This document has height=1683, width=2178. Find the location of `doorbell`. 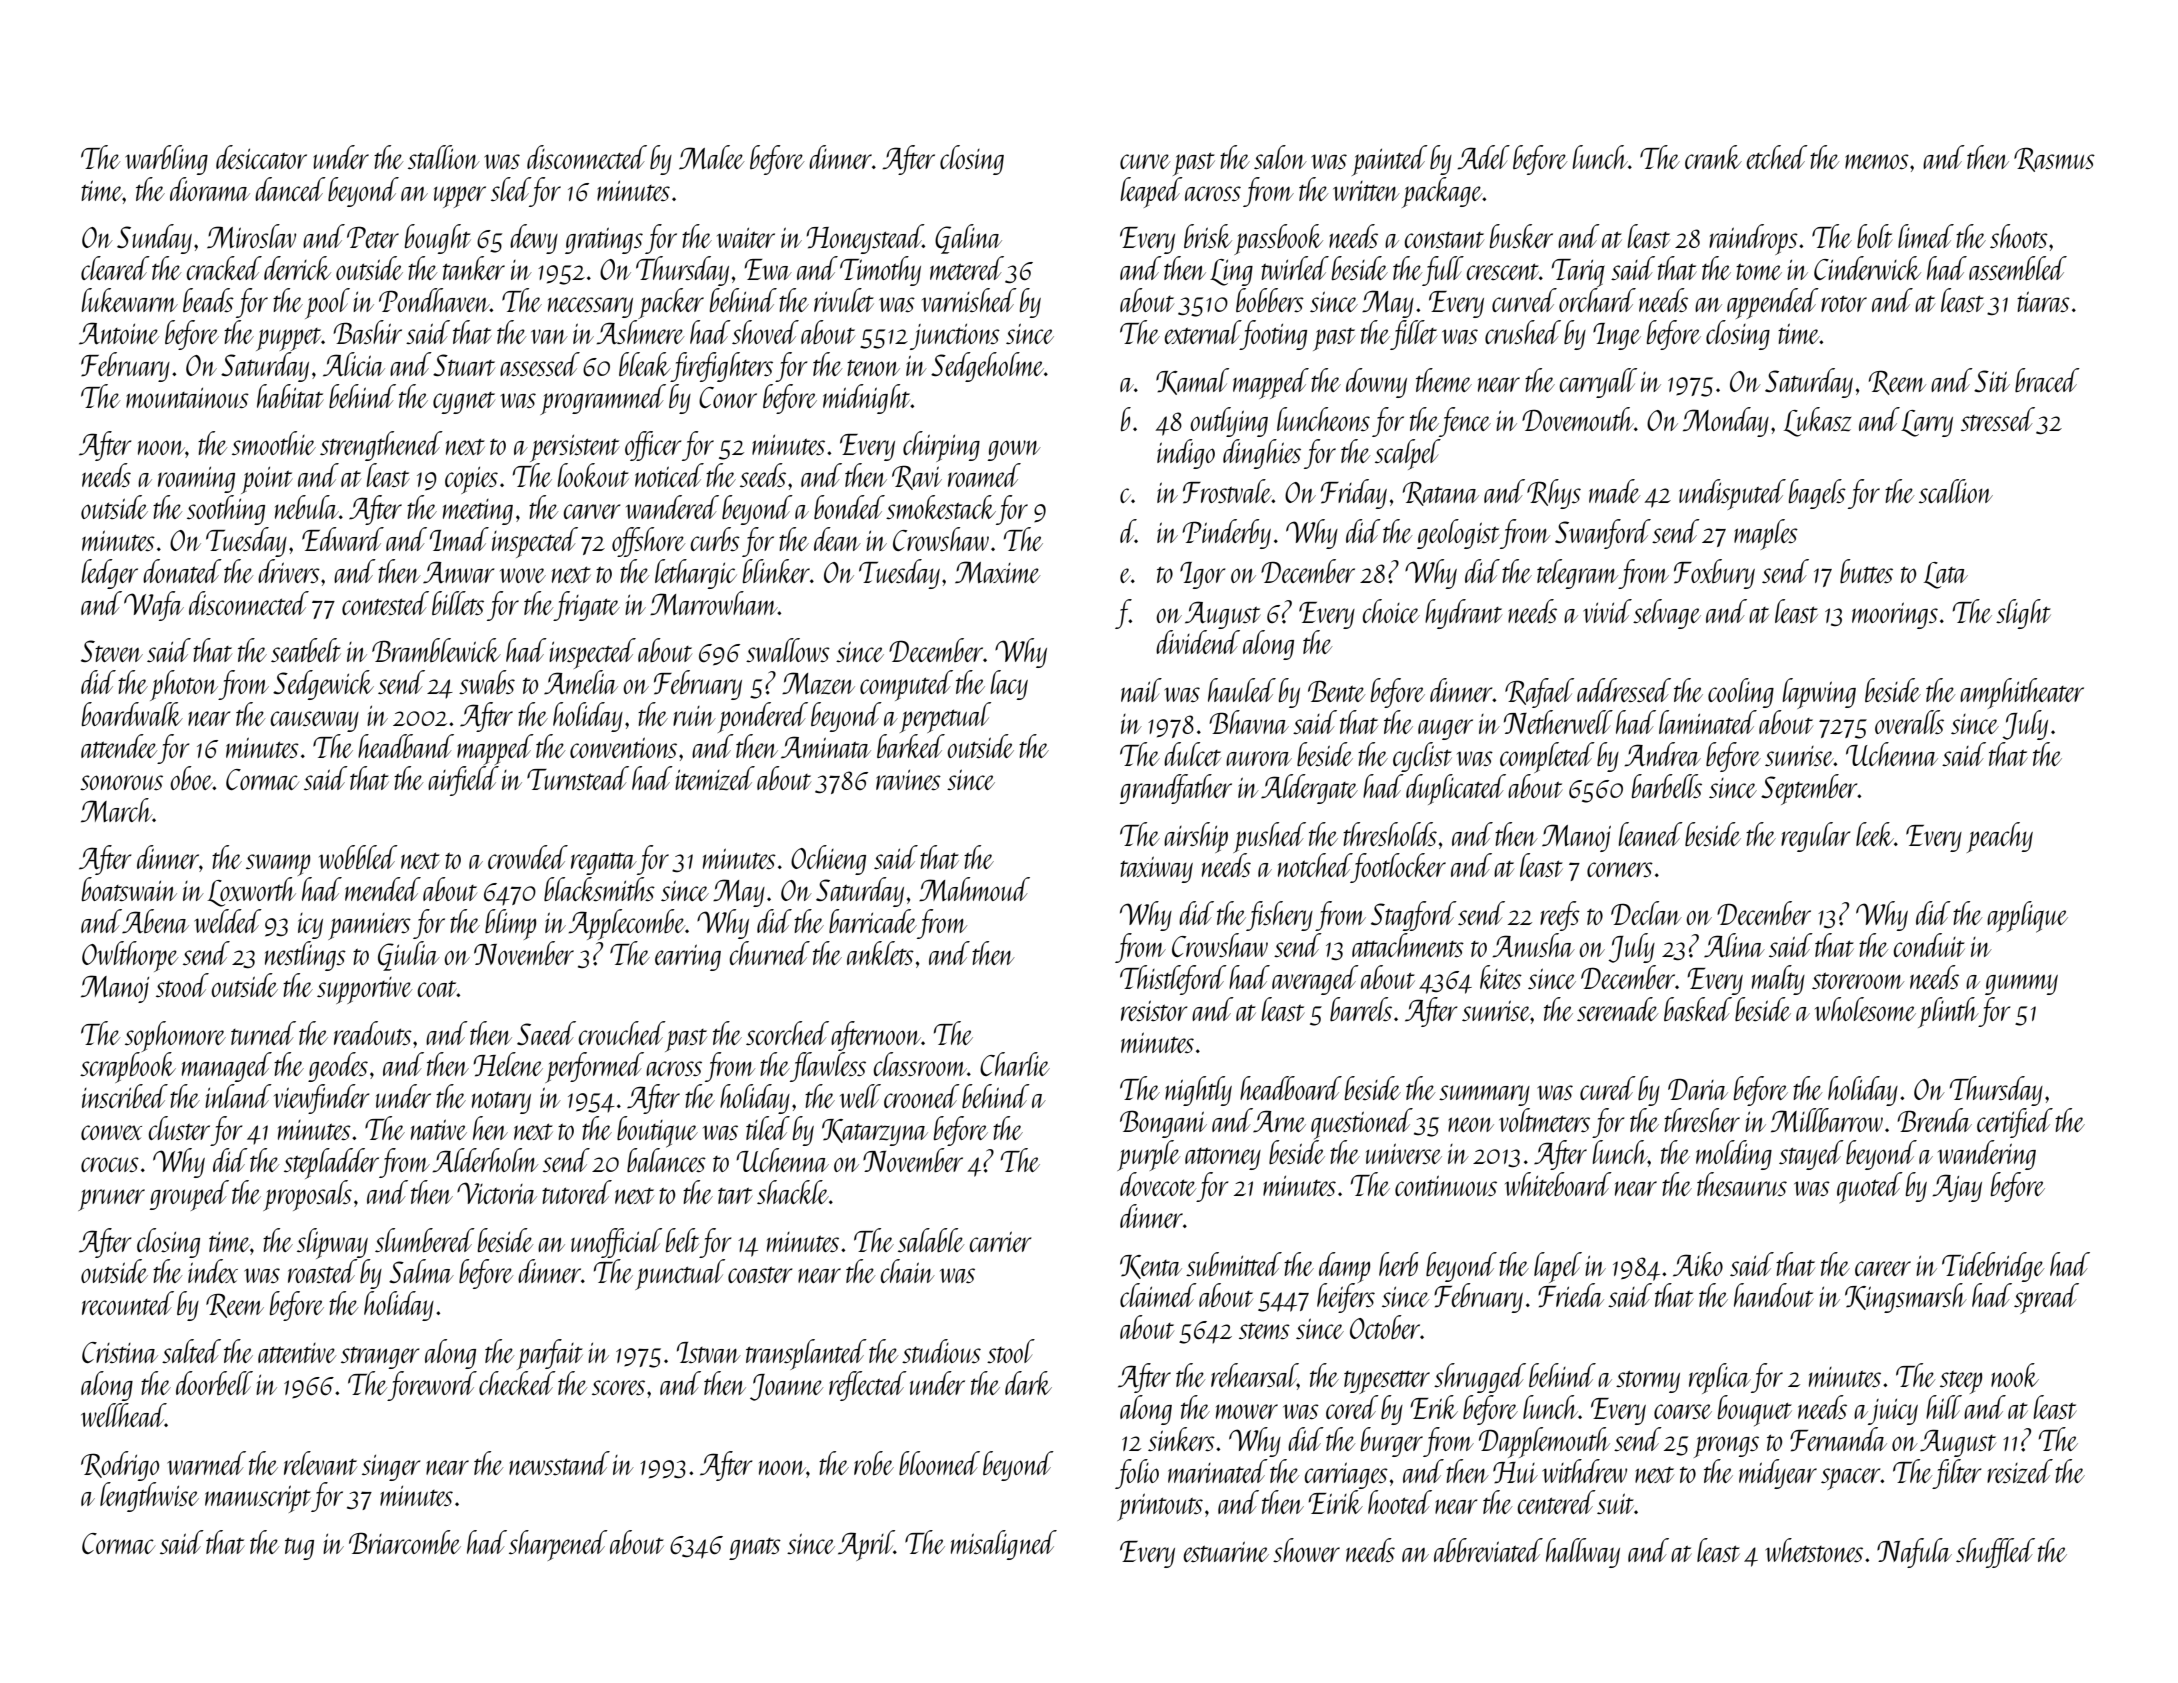

doorbell is located at coordinates (214, 1383).
